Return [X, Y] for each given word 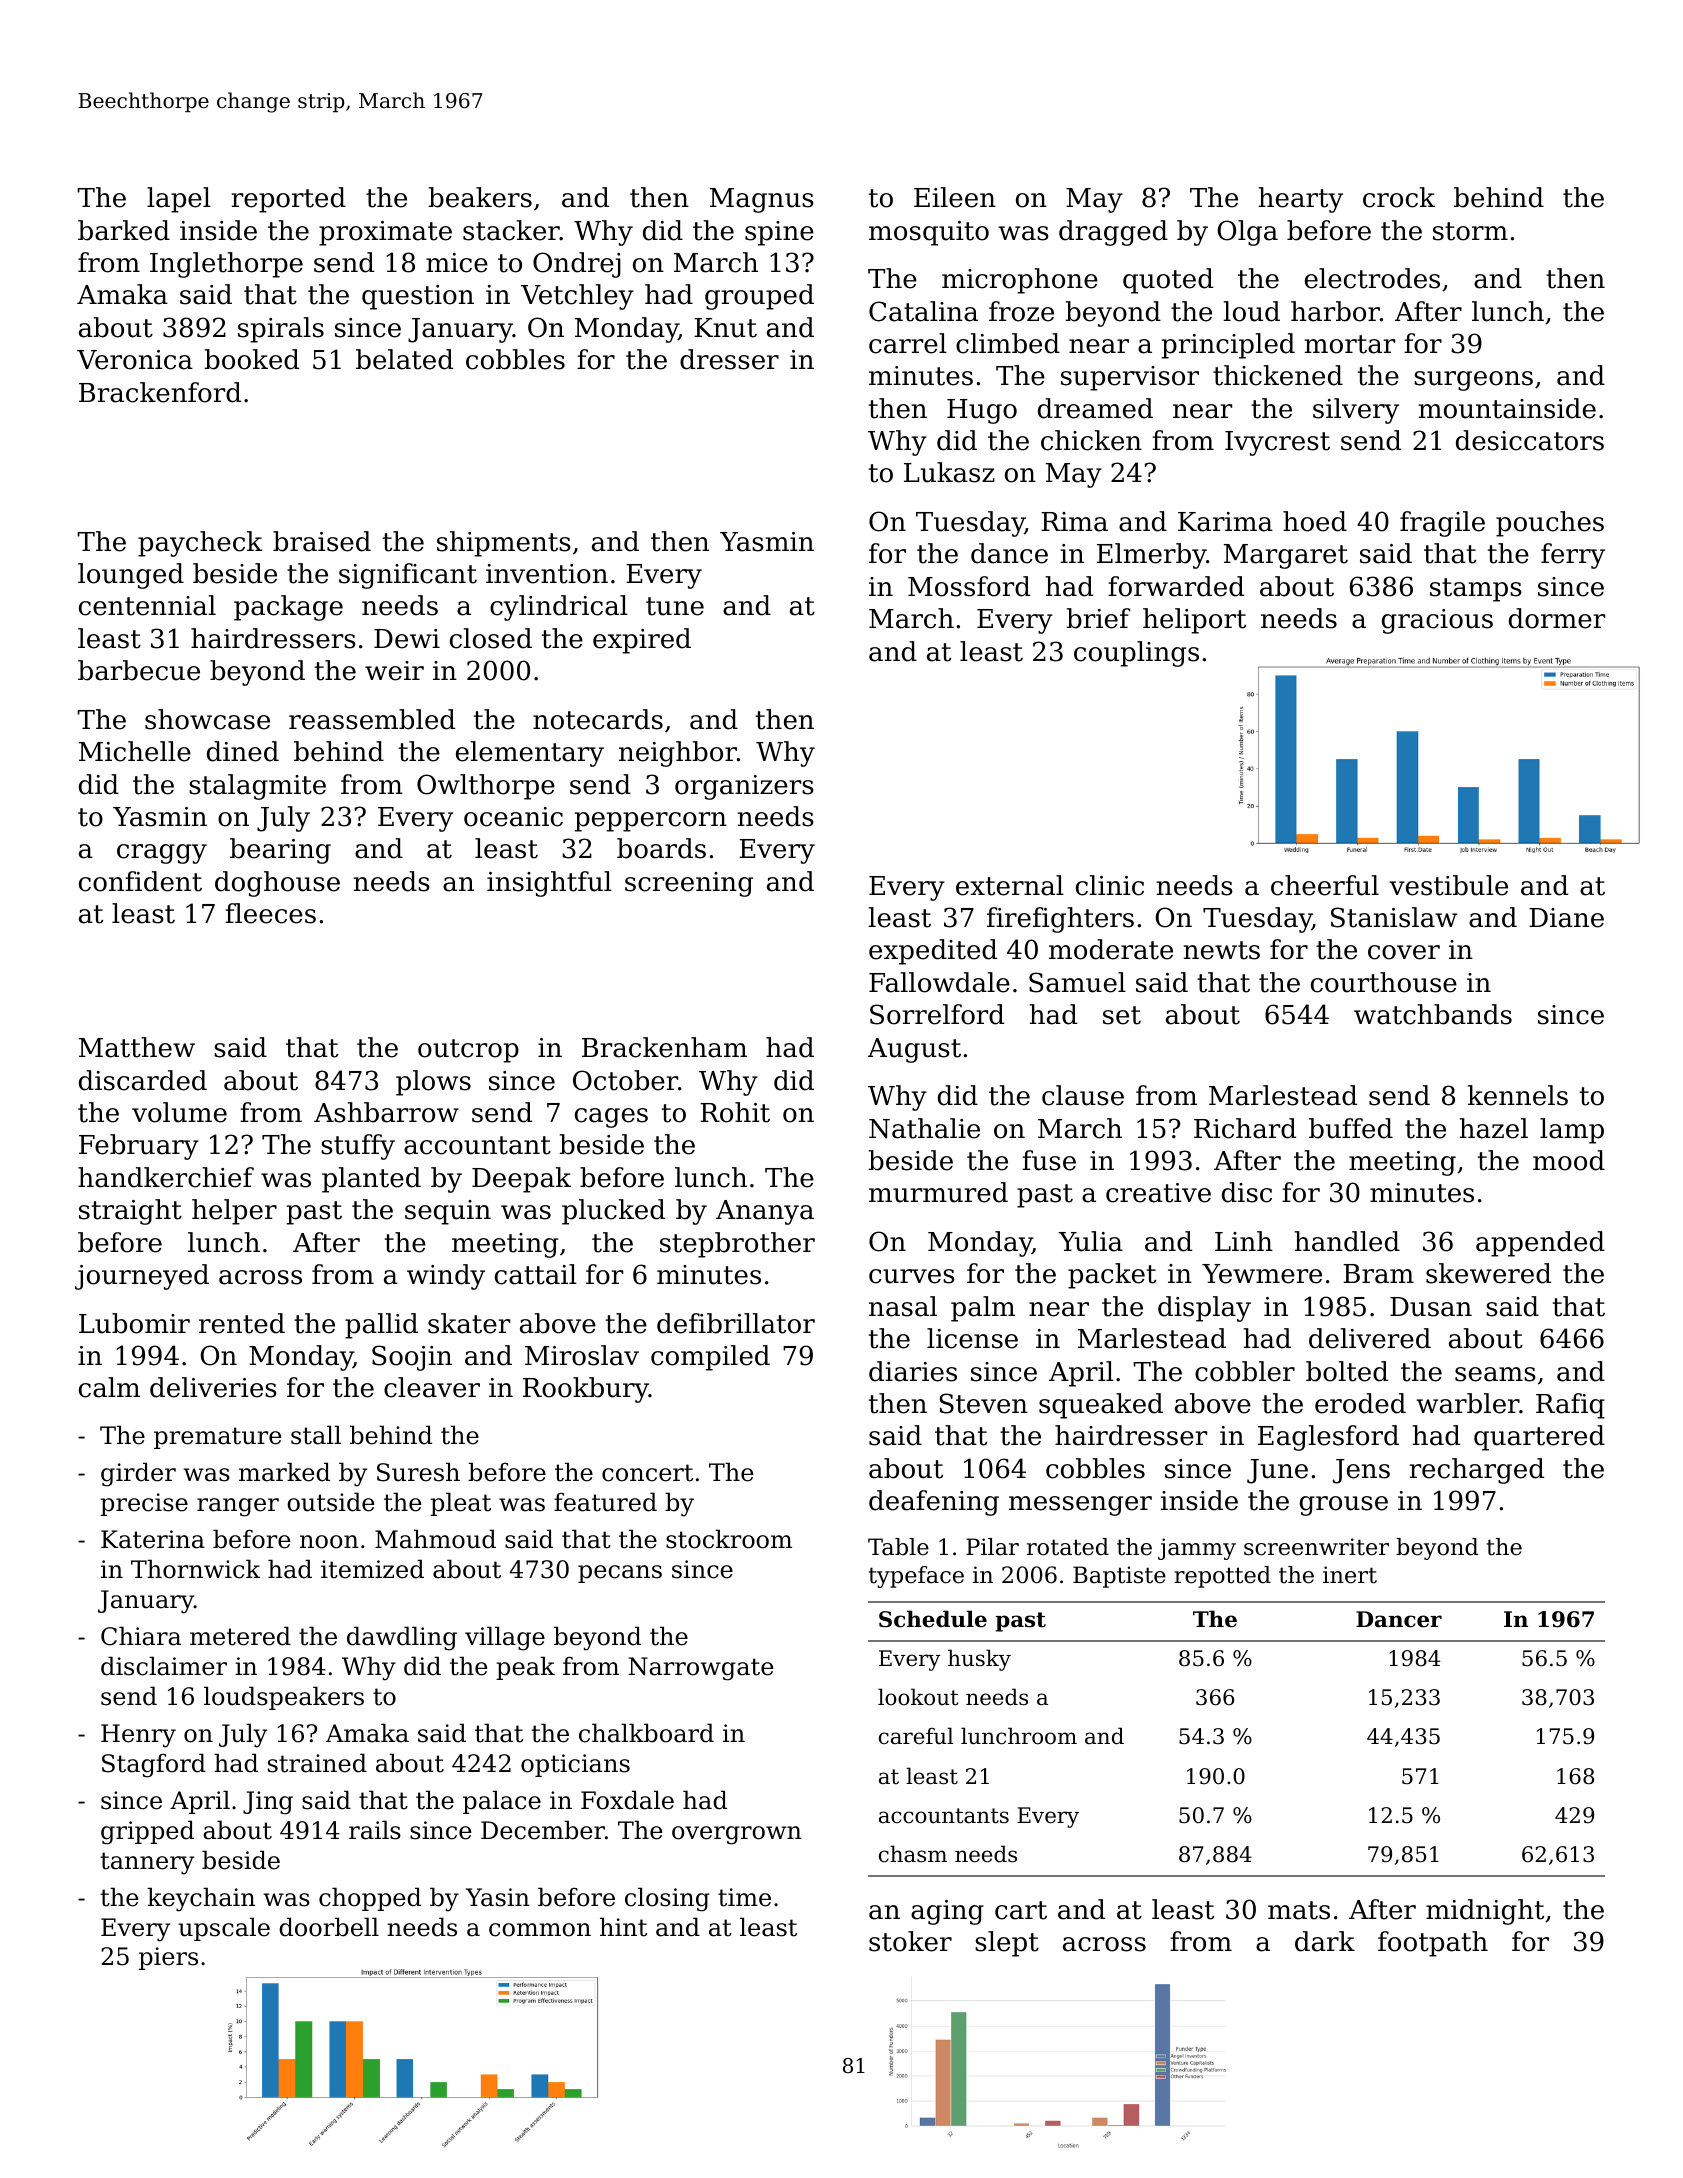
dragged [1113, 233]
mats [1299, 1910]
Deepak [521, 1180]
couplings [1136, 654]
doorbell [329, 1927]
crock [1399, 197]
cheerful [1325, 885]
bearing [280, 851]
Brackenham [664, 1047]
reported [289, 200]
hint [623, 1927]
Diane [1566, 918]
